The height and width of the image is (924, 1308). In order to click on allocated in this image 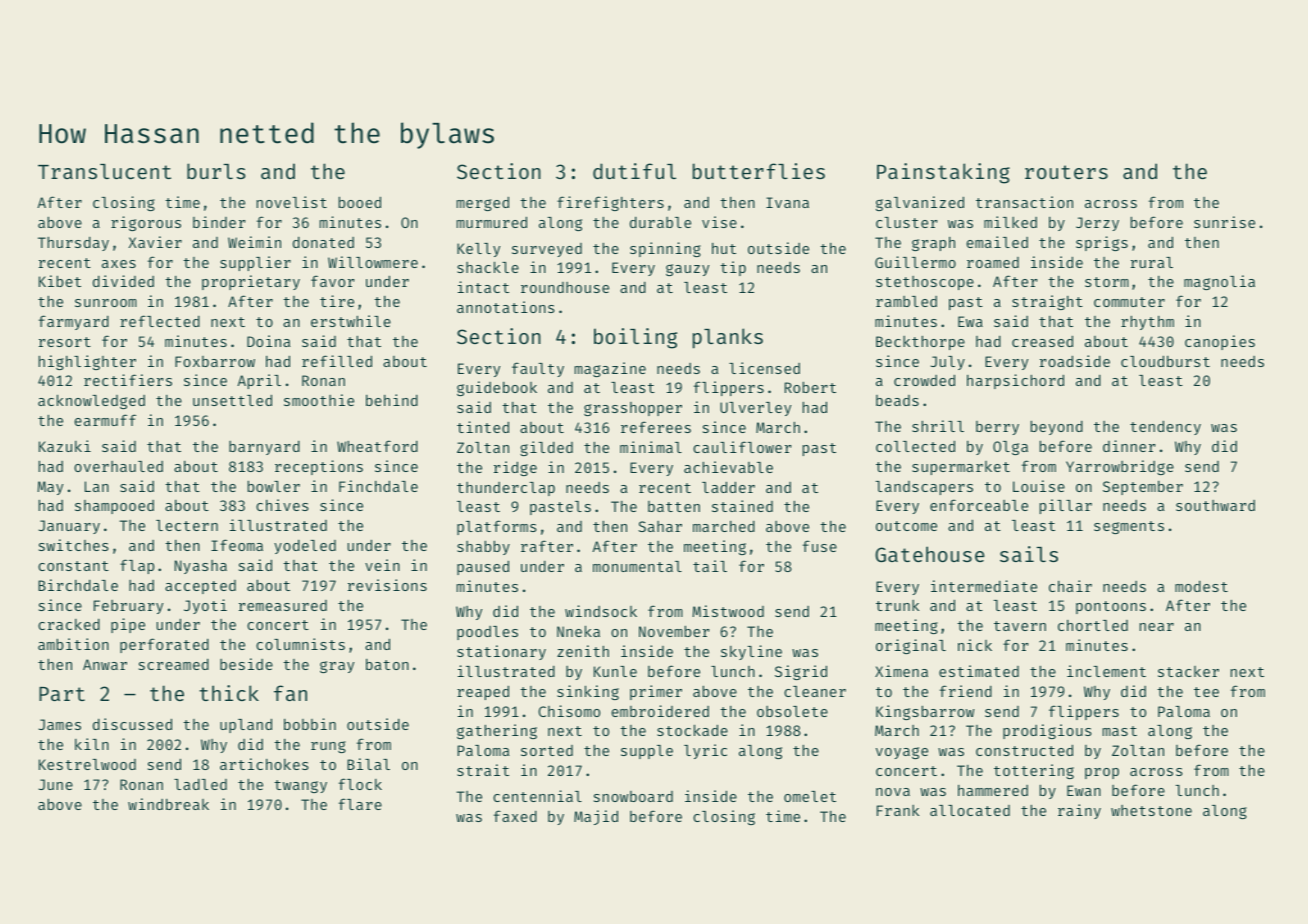, I will do `click(970, 810)`.
